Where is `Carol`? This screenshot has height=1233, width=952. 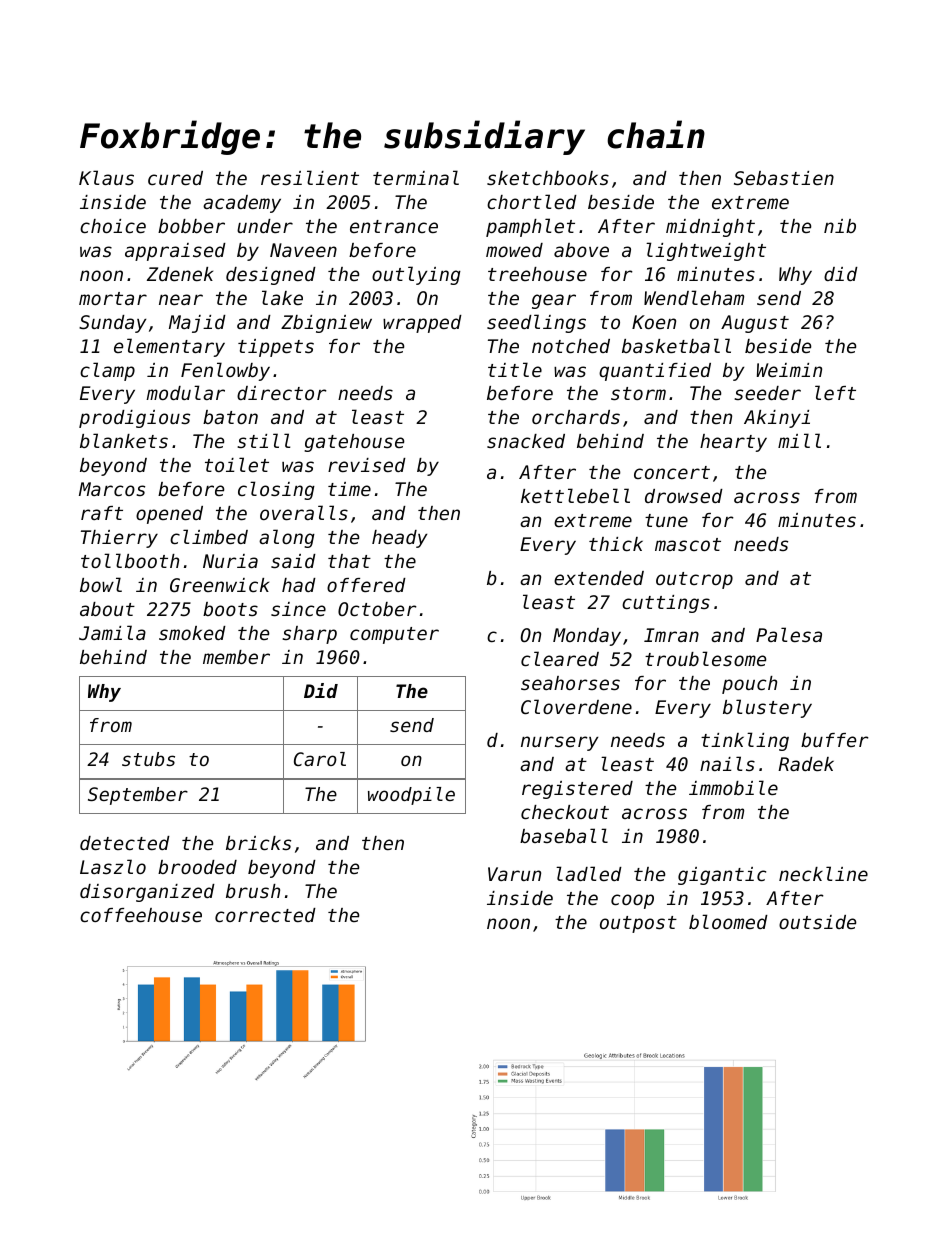
Carol is located at coordinates (320, 759).
